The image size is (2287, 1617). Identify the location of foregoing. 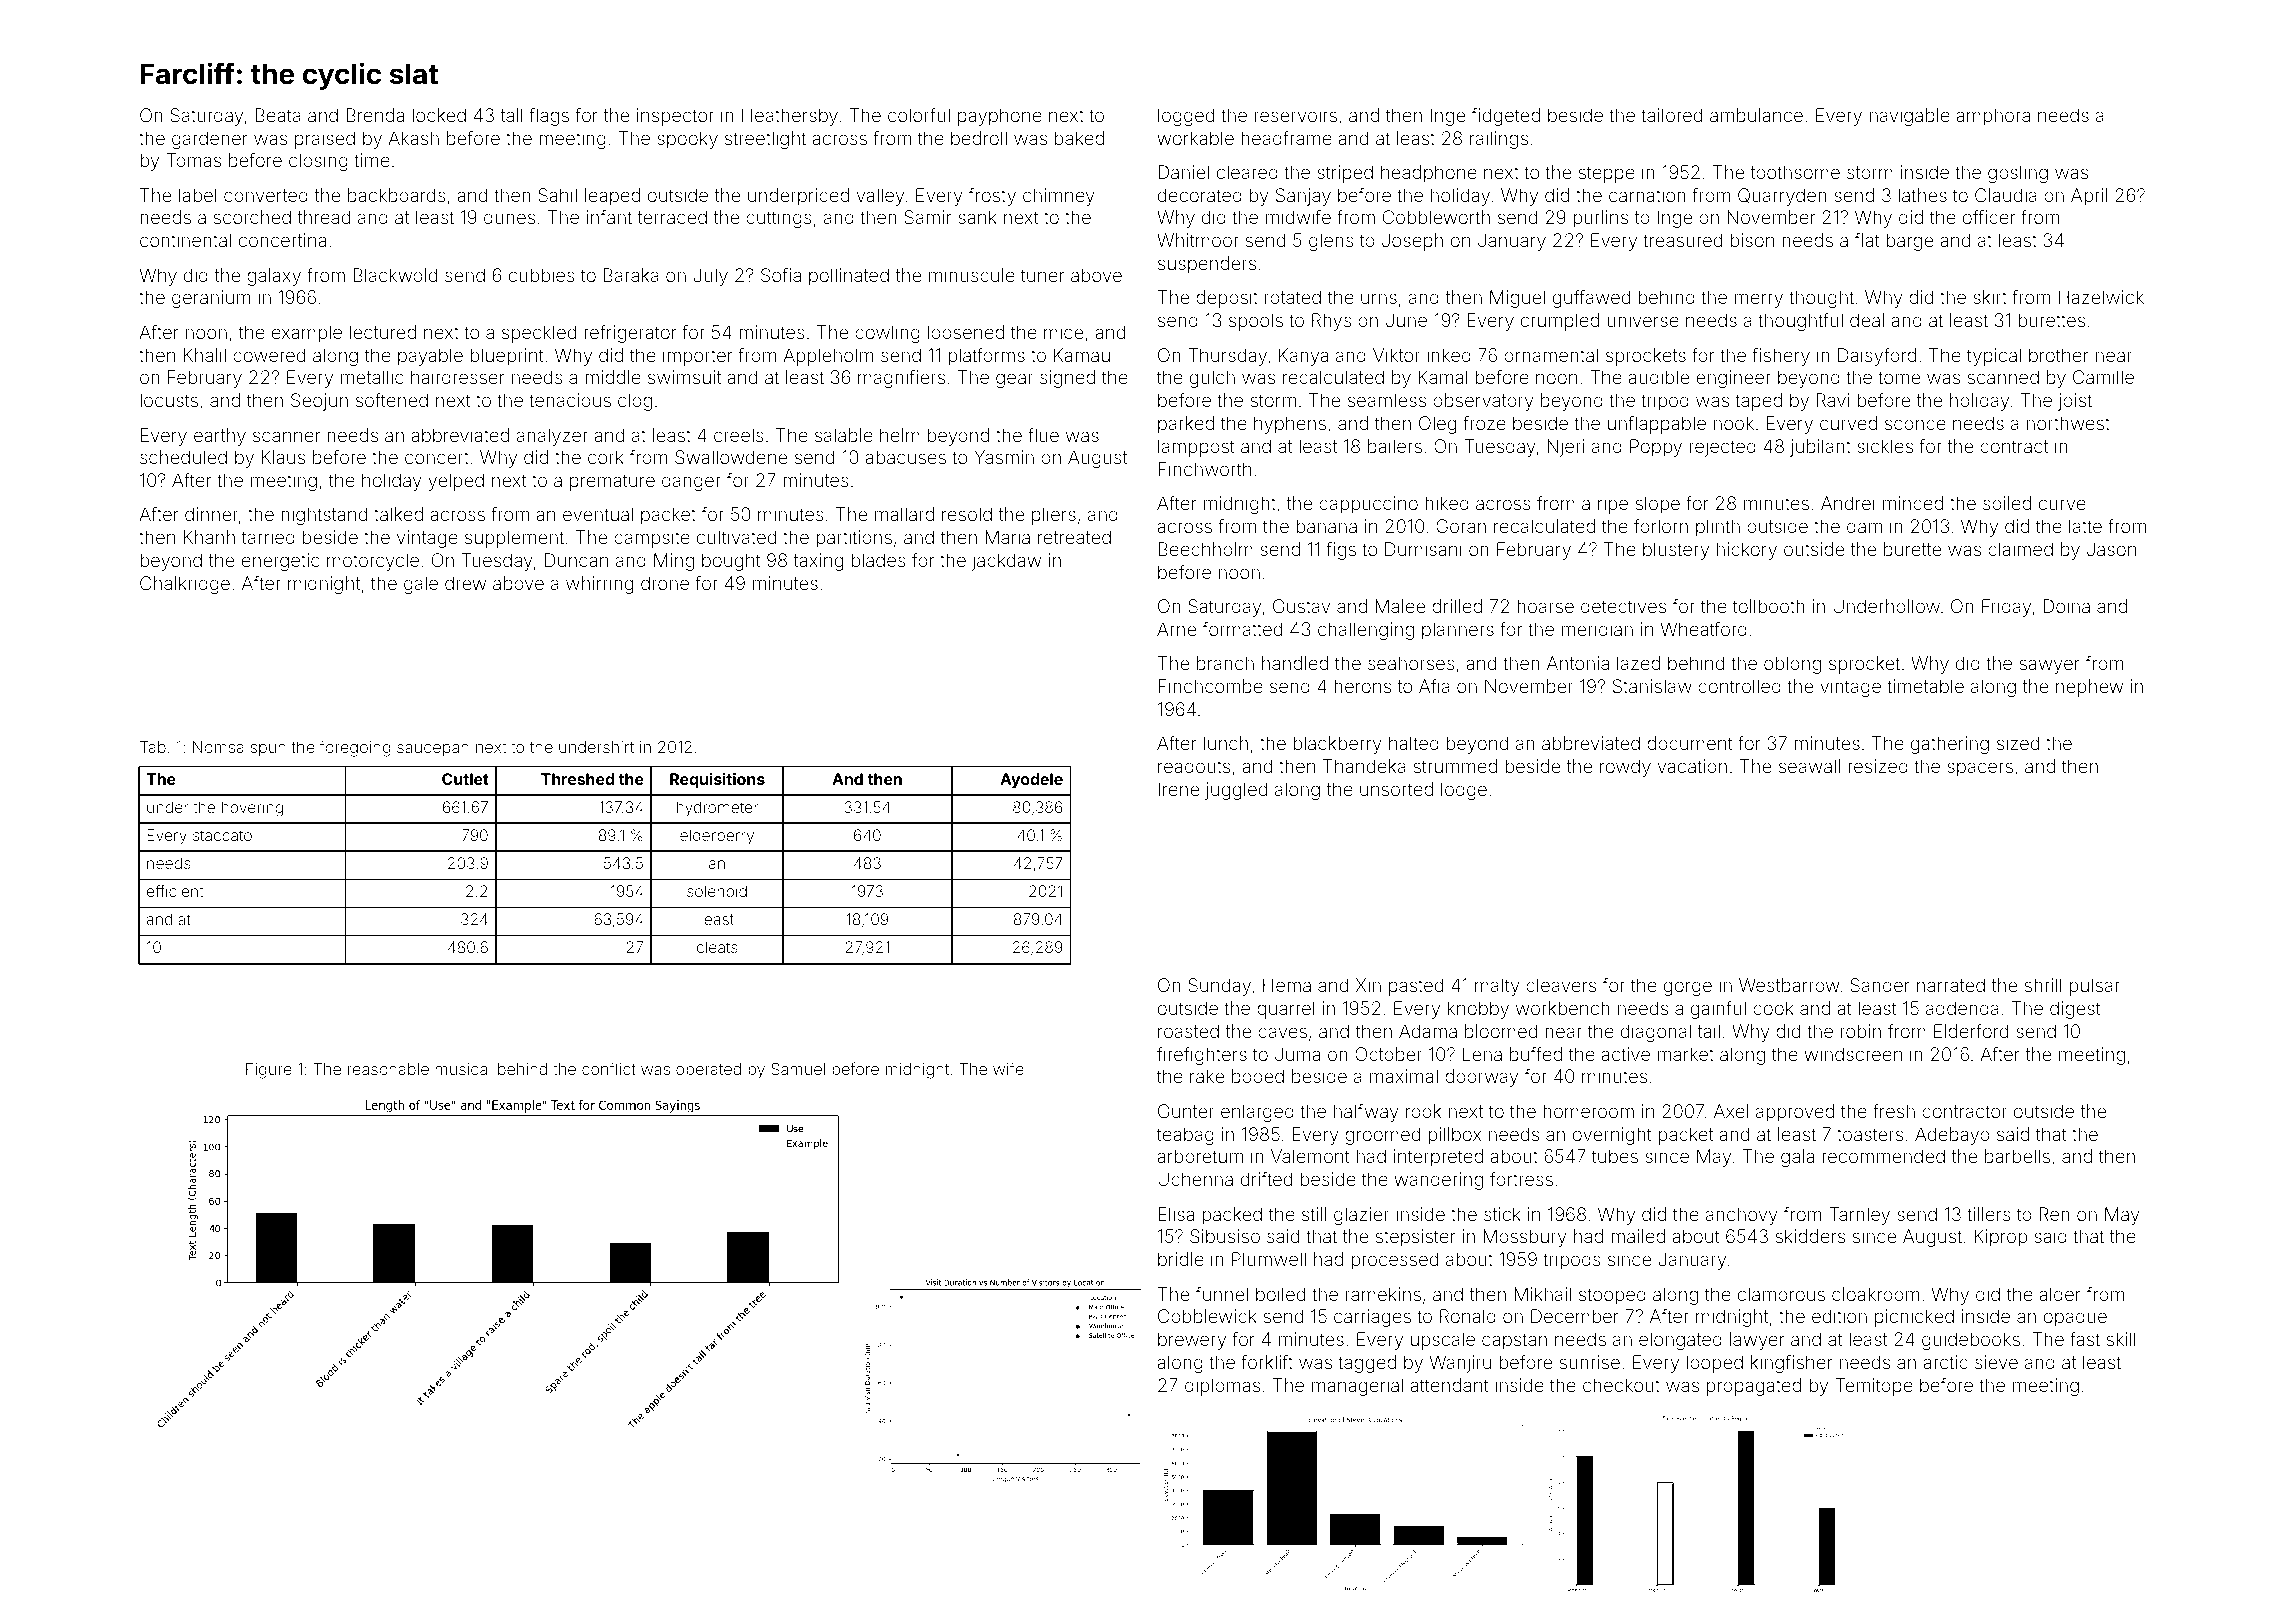
(355, 748).
